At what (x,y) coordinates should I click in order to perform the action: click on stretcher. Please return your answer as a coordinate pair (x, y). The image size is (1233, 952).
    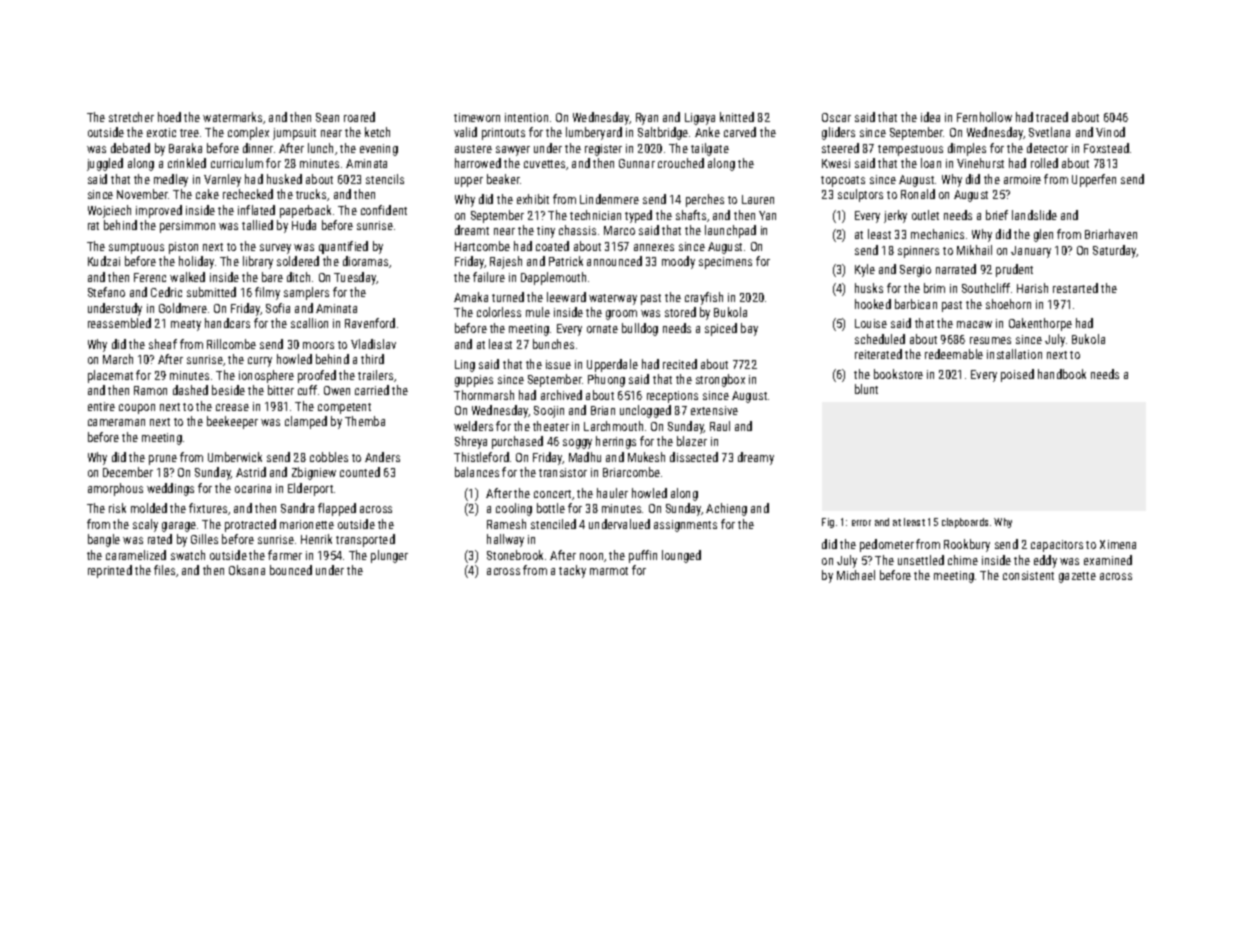
    Looking at the image, I should click on (131, 117).
